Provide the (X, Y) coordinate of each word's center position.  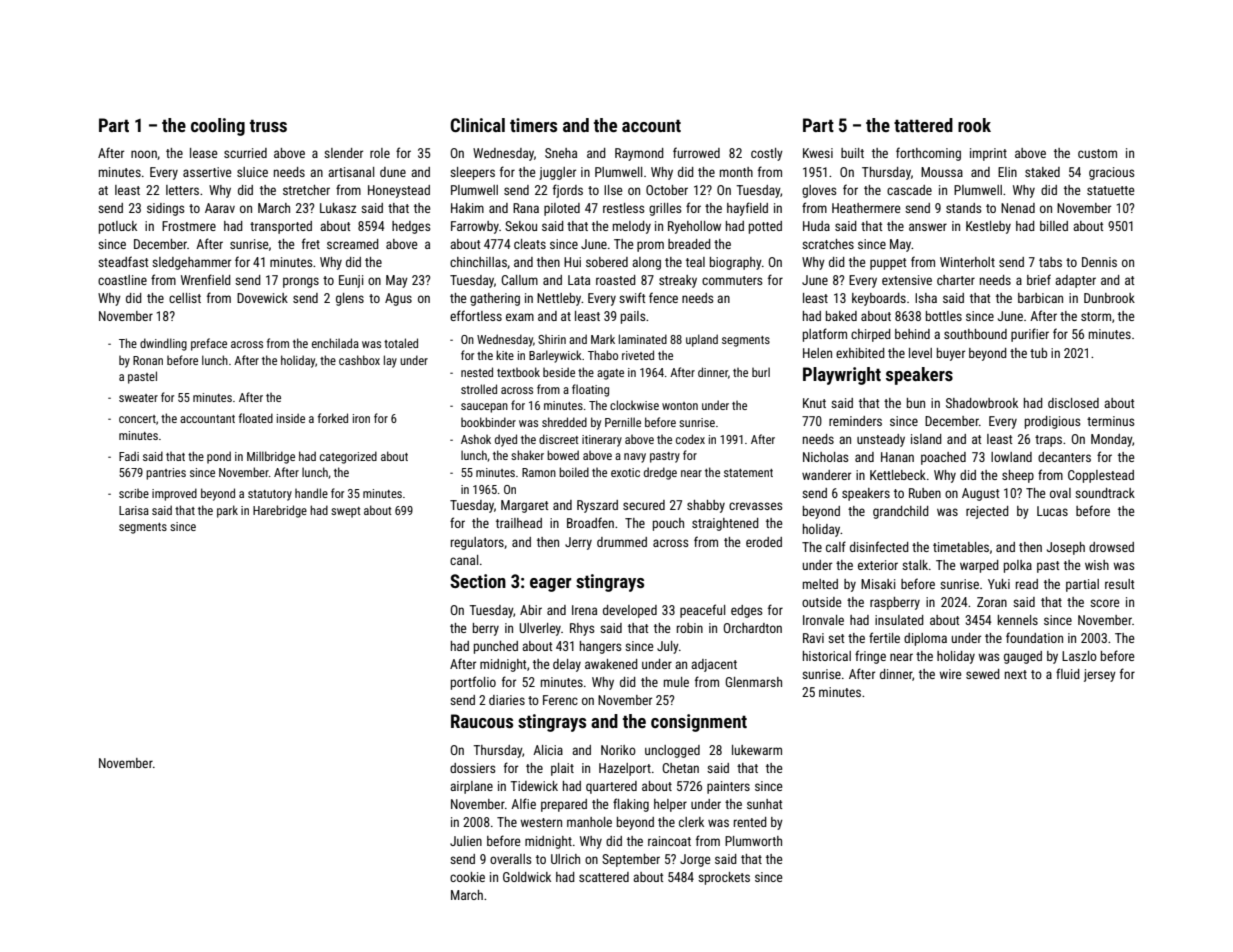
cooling (218, 127)
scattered (604, 877)
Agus (398, 299)
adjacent (714, 665)
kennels (1018, 620)
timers (533, 125)
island (926, 439)
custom (1097, 153)
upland (702, 340)
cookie (467, 877)
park (227, 511)
